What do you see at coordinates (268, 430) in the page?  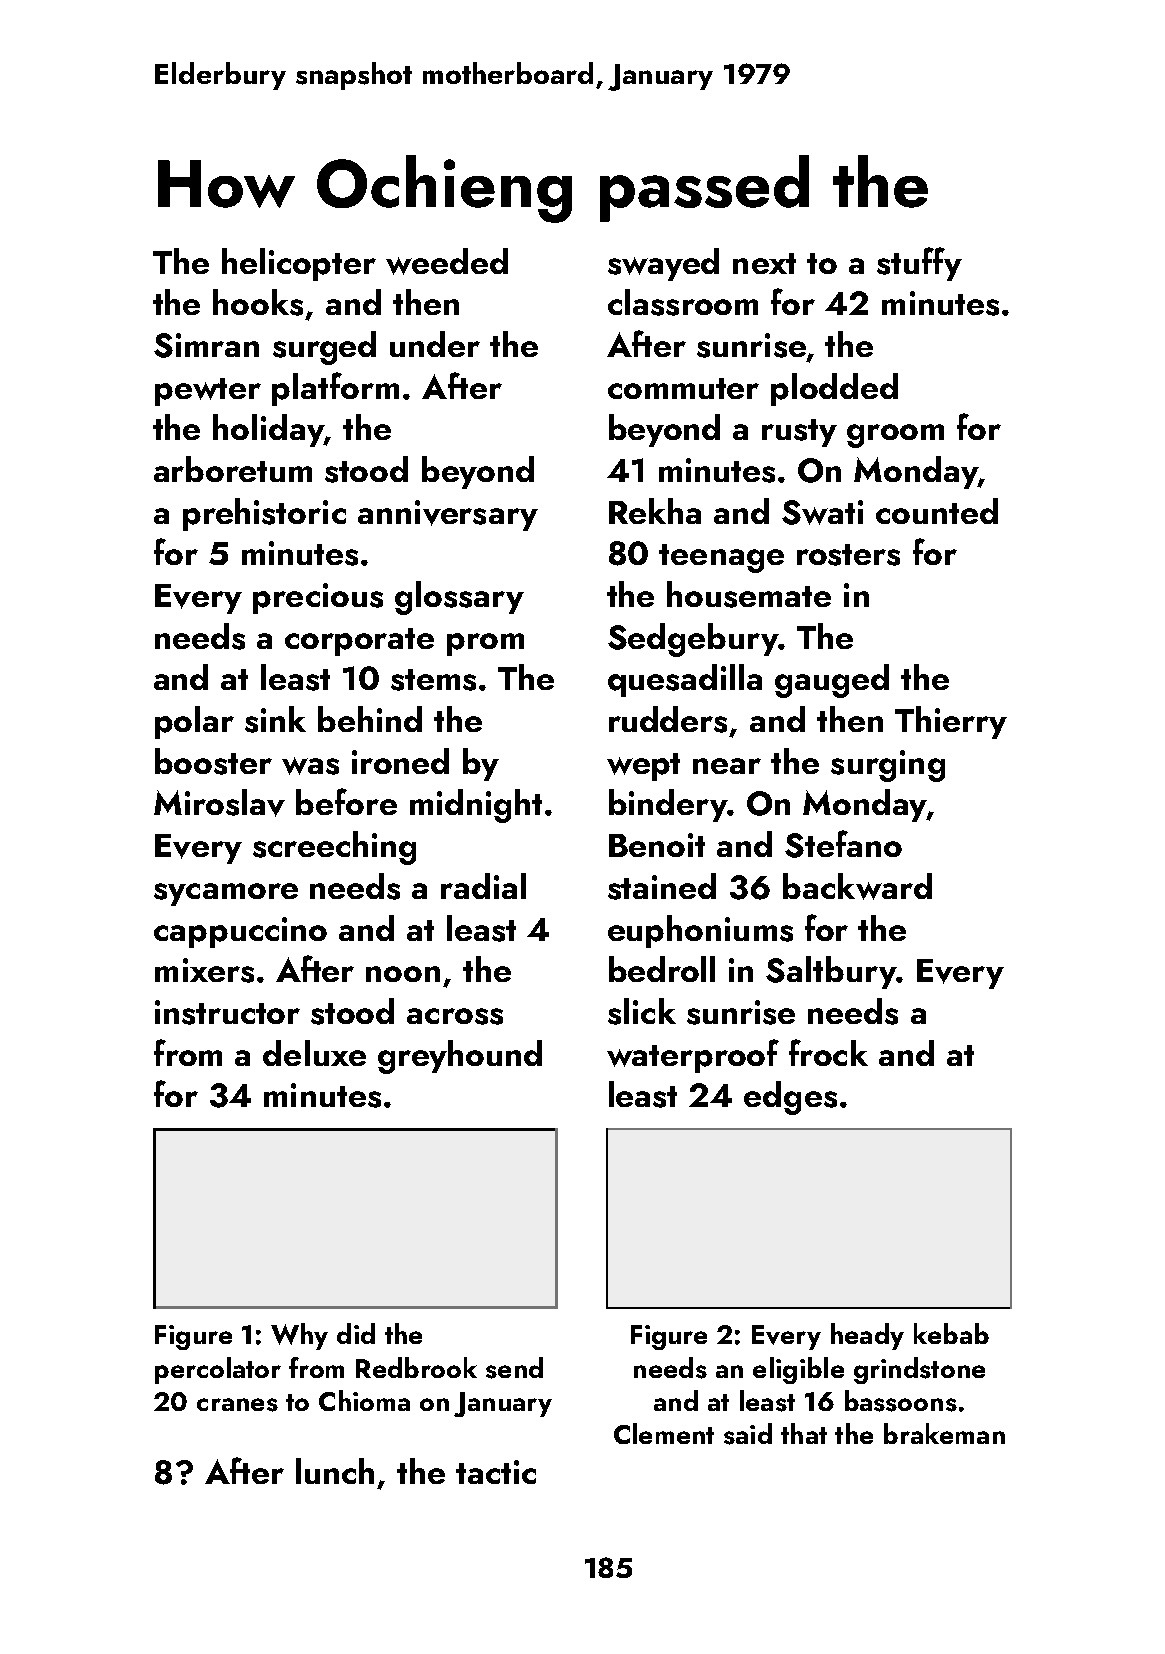 I see `holiday` at bounding box center [268, 430].
